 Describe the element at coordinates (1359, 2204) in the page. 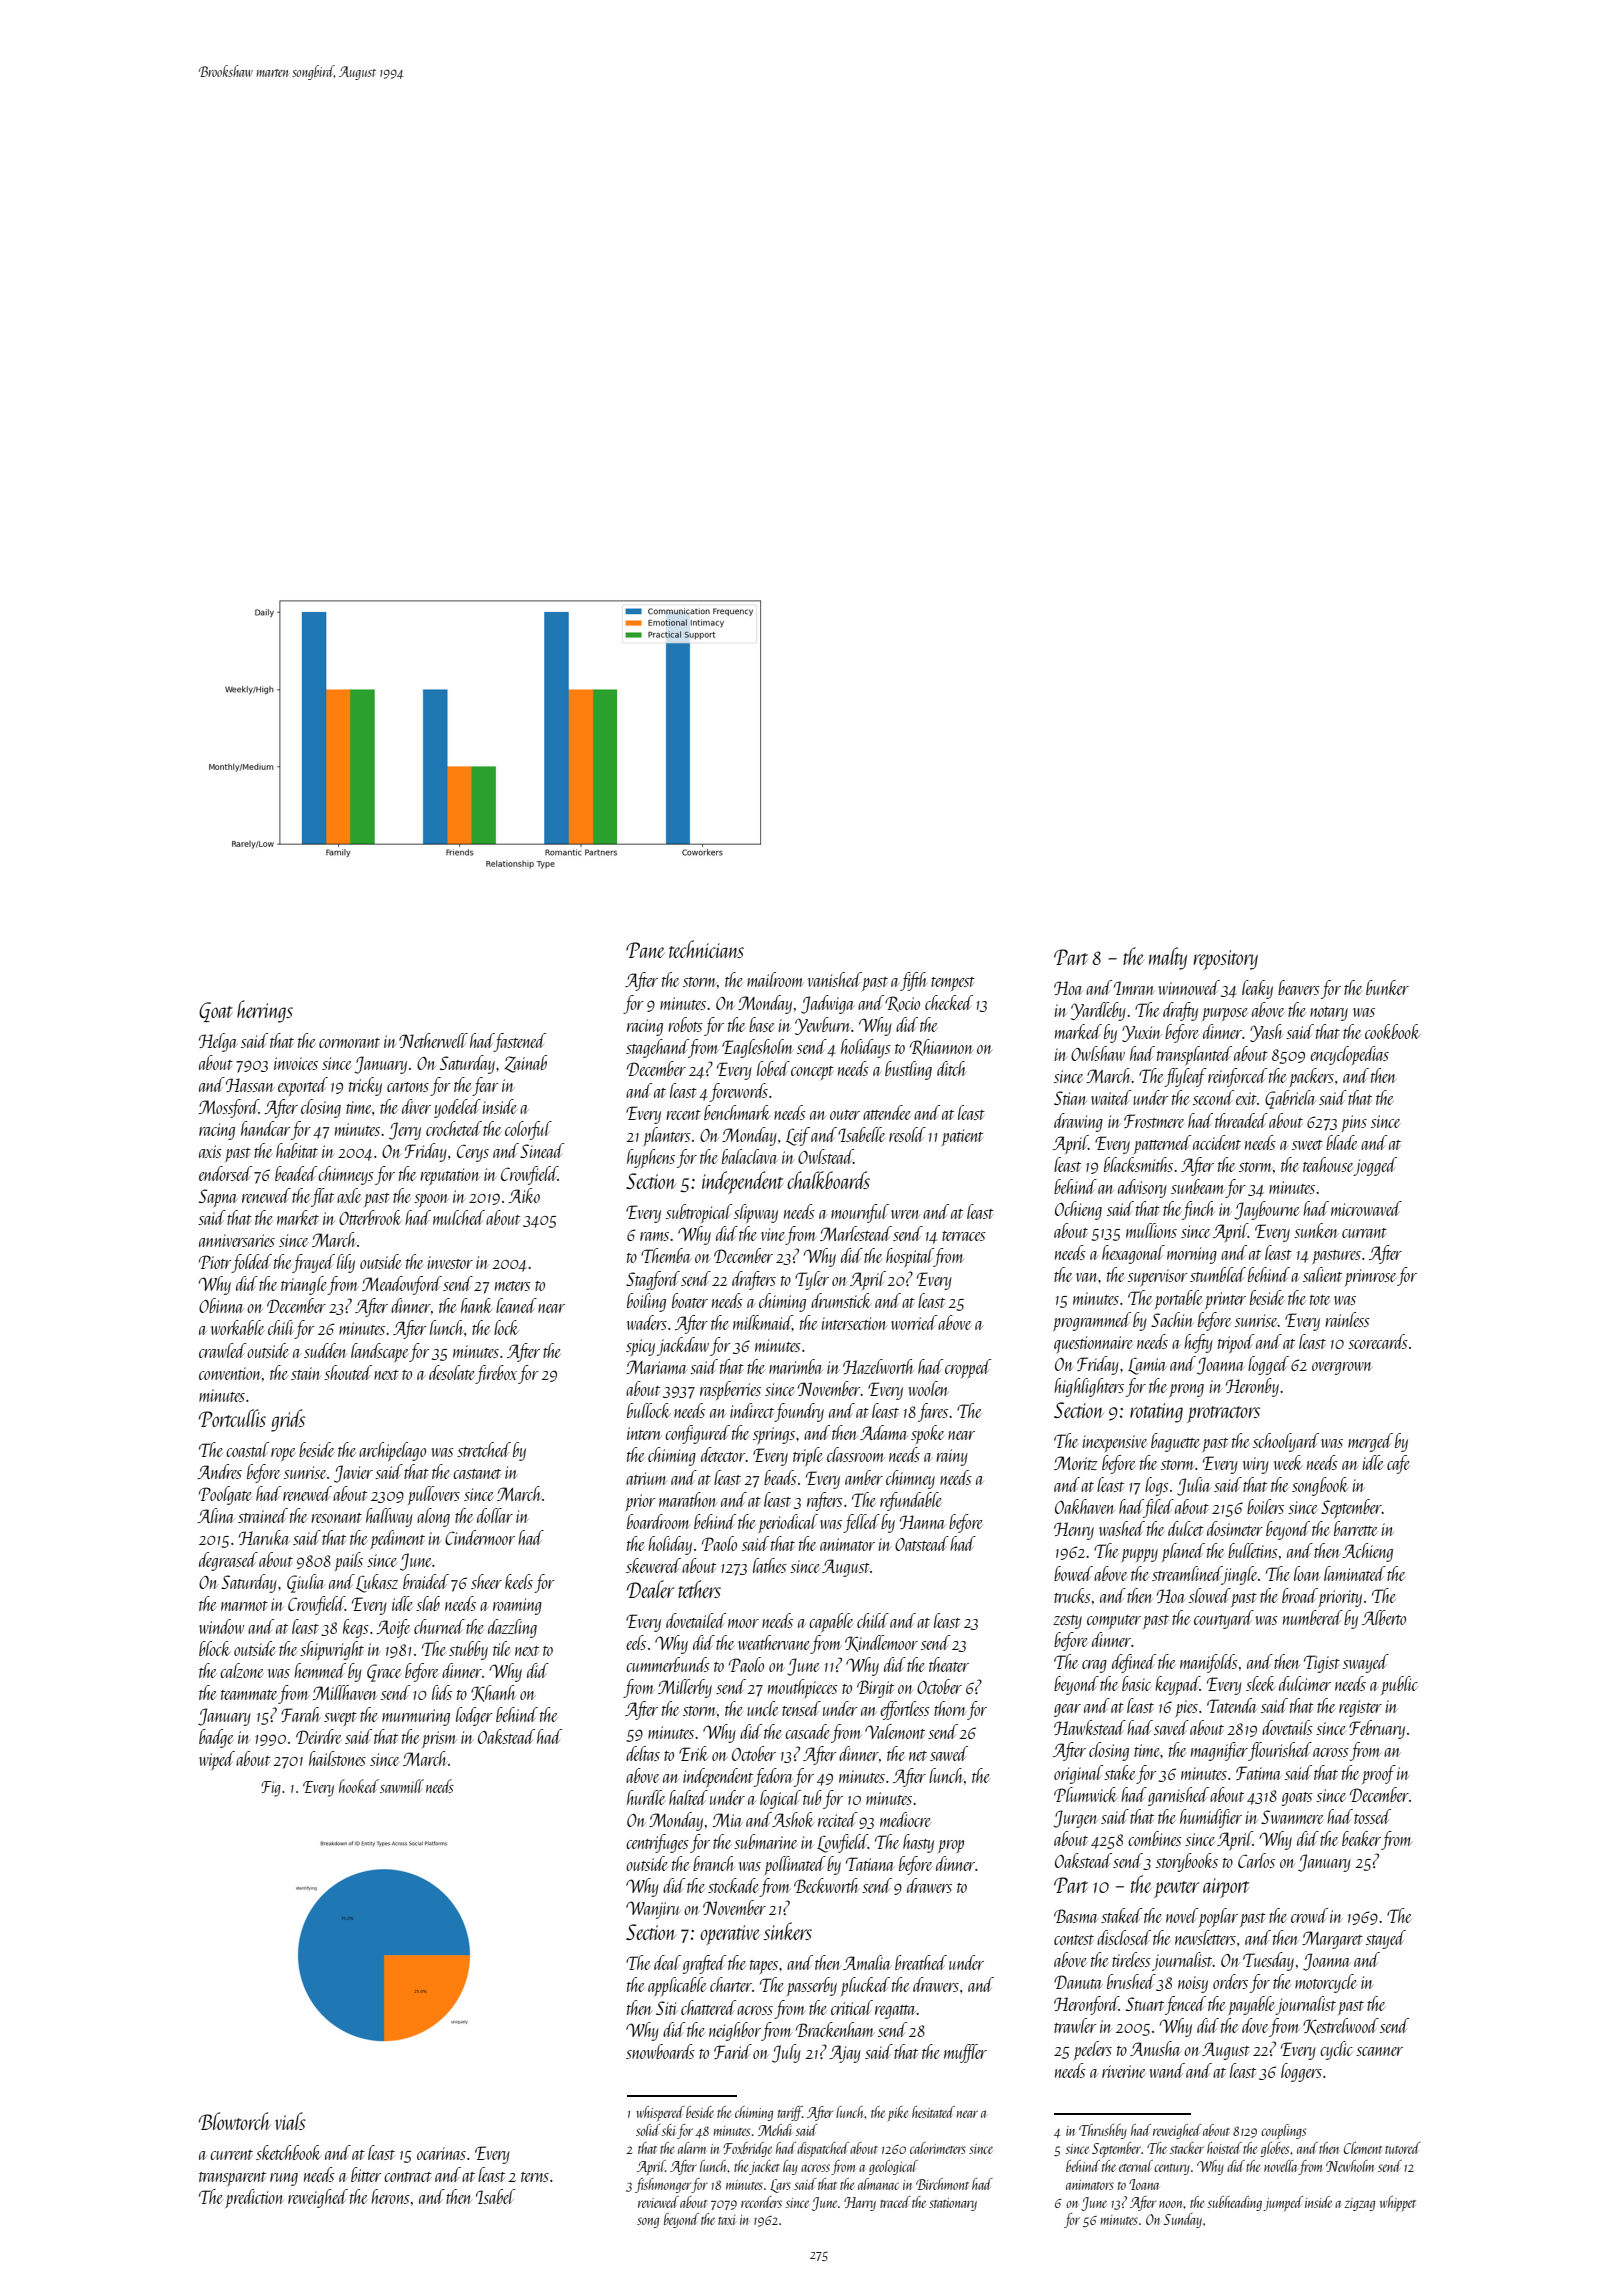

I see `zigzag` at that location.
